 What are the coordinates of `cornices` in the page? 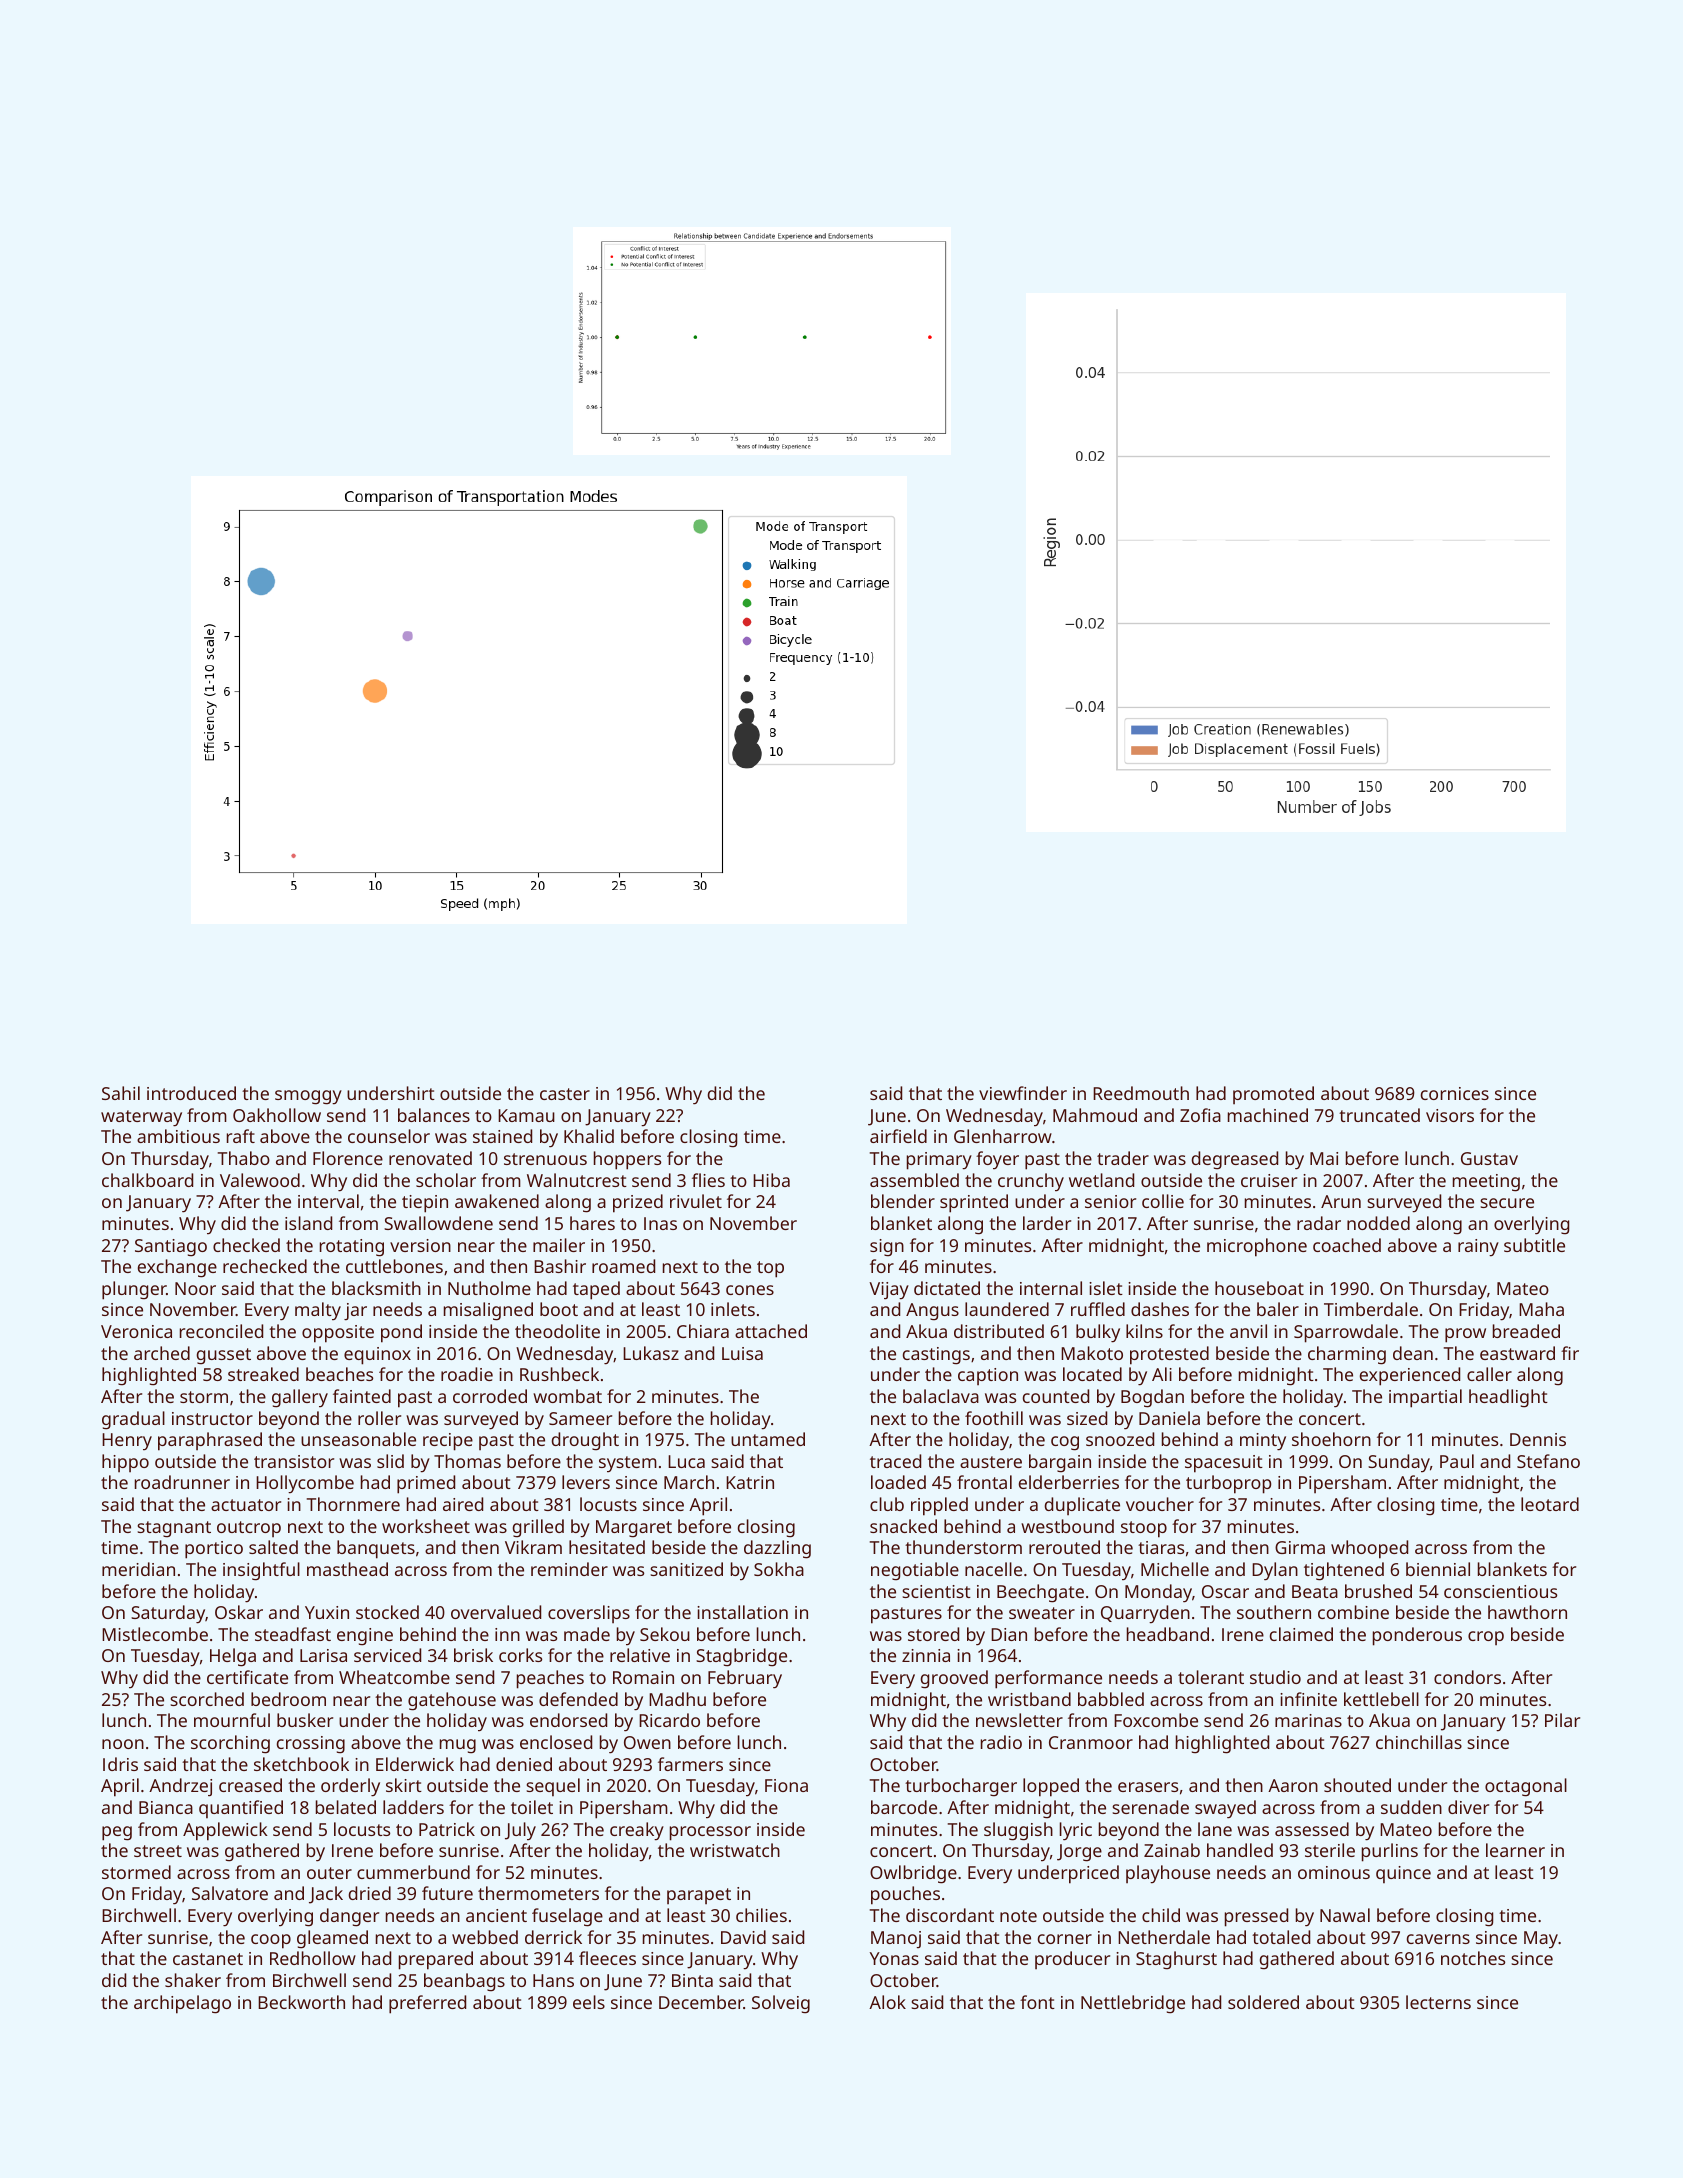 It's located at (1455, 1093).
